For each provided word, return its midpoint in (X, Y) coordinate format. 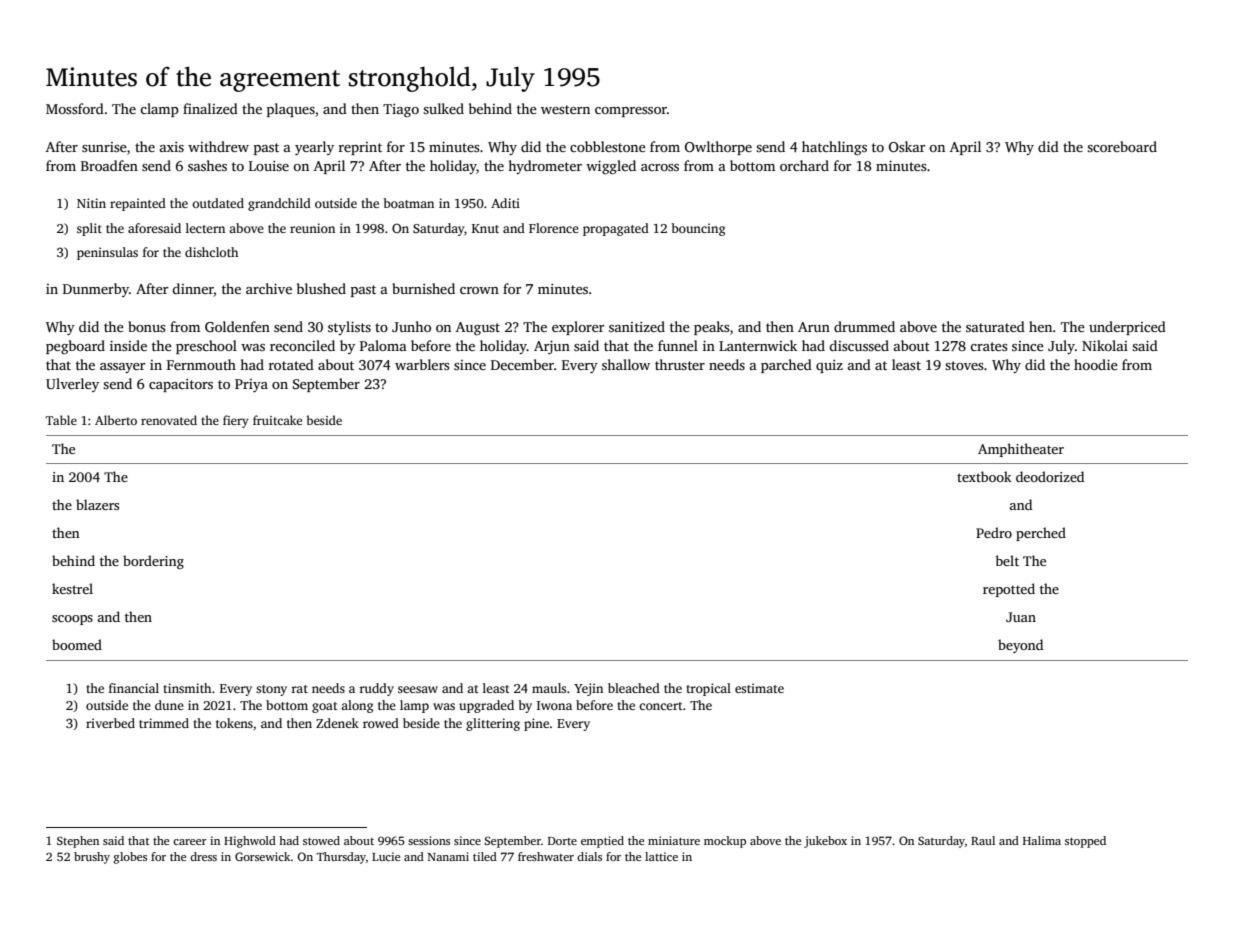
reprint (360, 148)
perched (1041, 534)
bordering (153, 562)
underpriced (1127, 328)
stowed (321, 840)
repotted (1009, 590)
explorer (578, 328)
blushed (321, 288)
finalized (210, 108)
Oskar (907, 146)
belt (1007, 560)
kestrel (72, 588)
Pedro (994, 532)
